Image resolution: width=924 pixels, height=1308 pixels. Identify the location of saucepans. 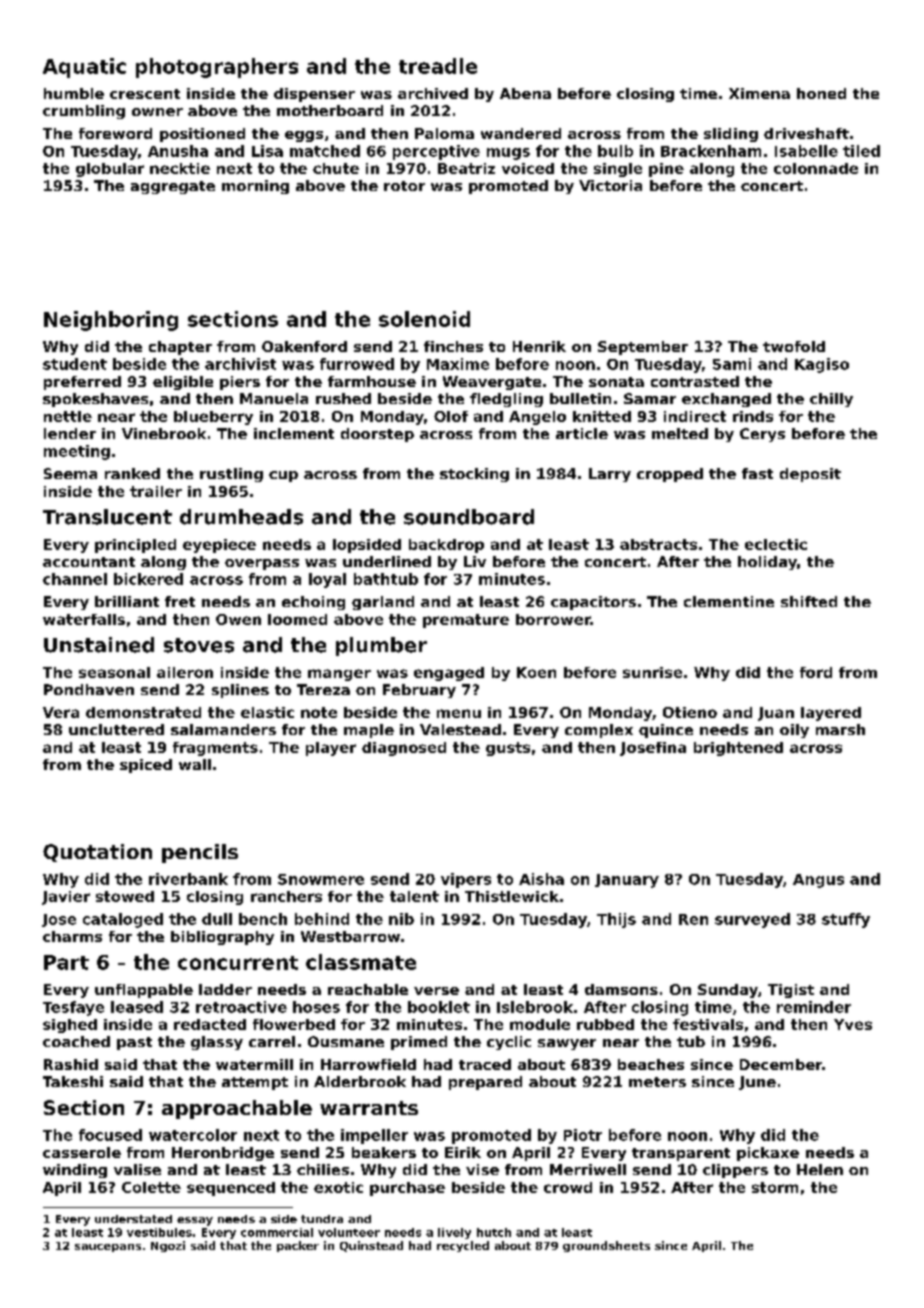
(108, 1248).
